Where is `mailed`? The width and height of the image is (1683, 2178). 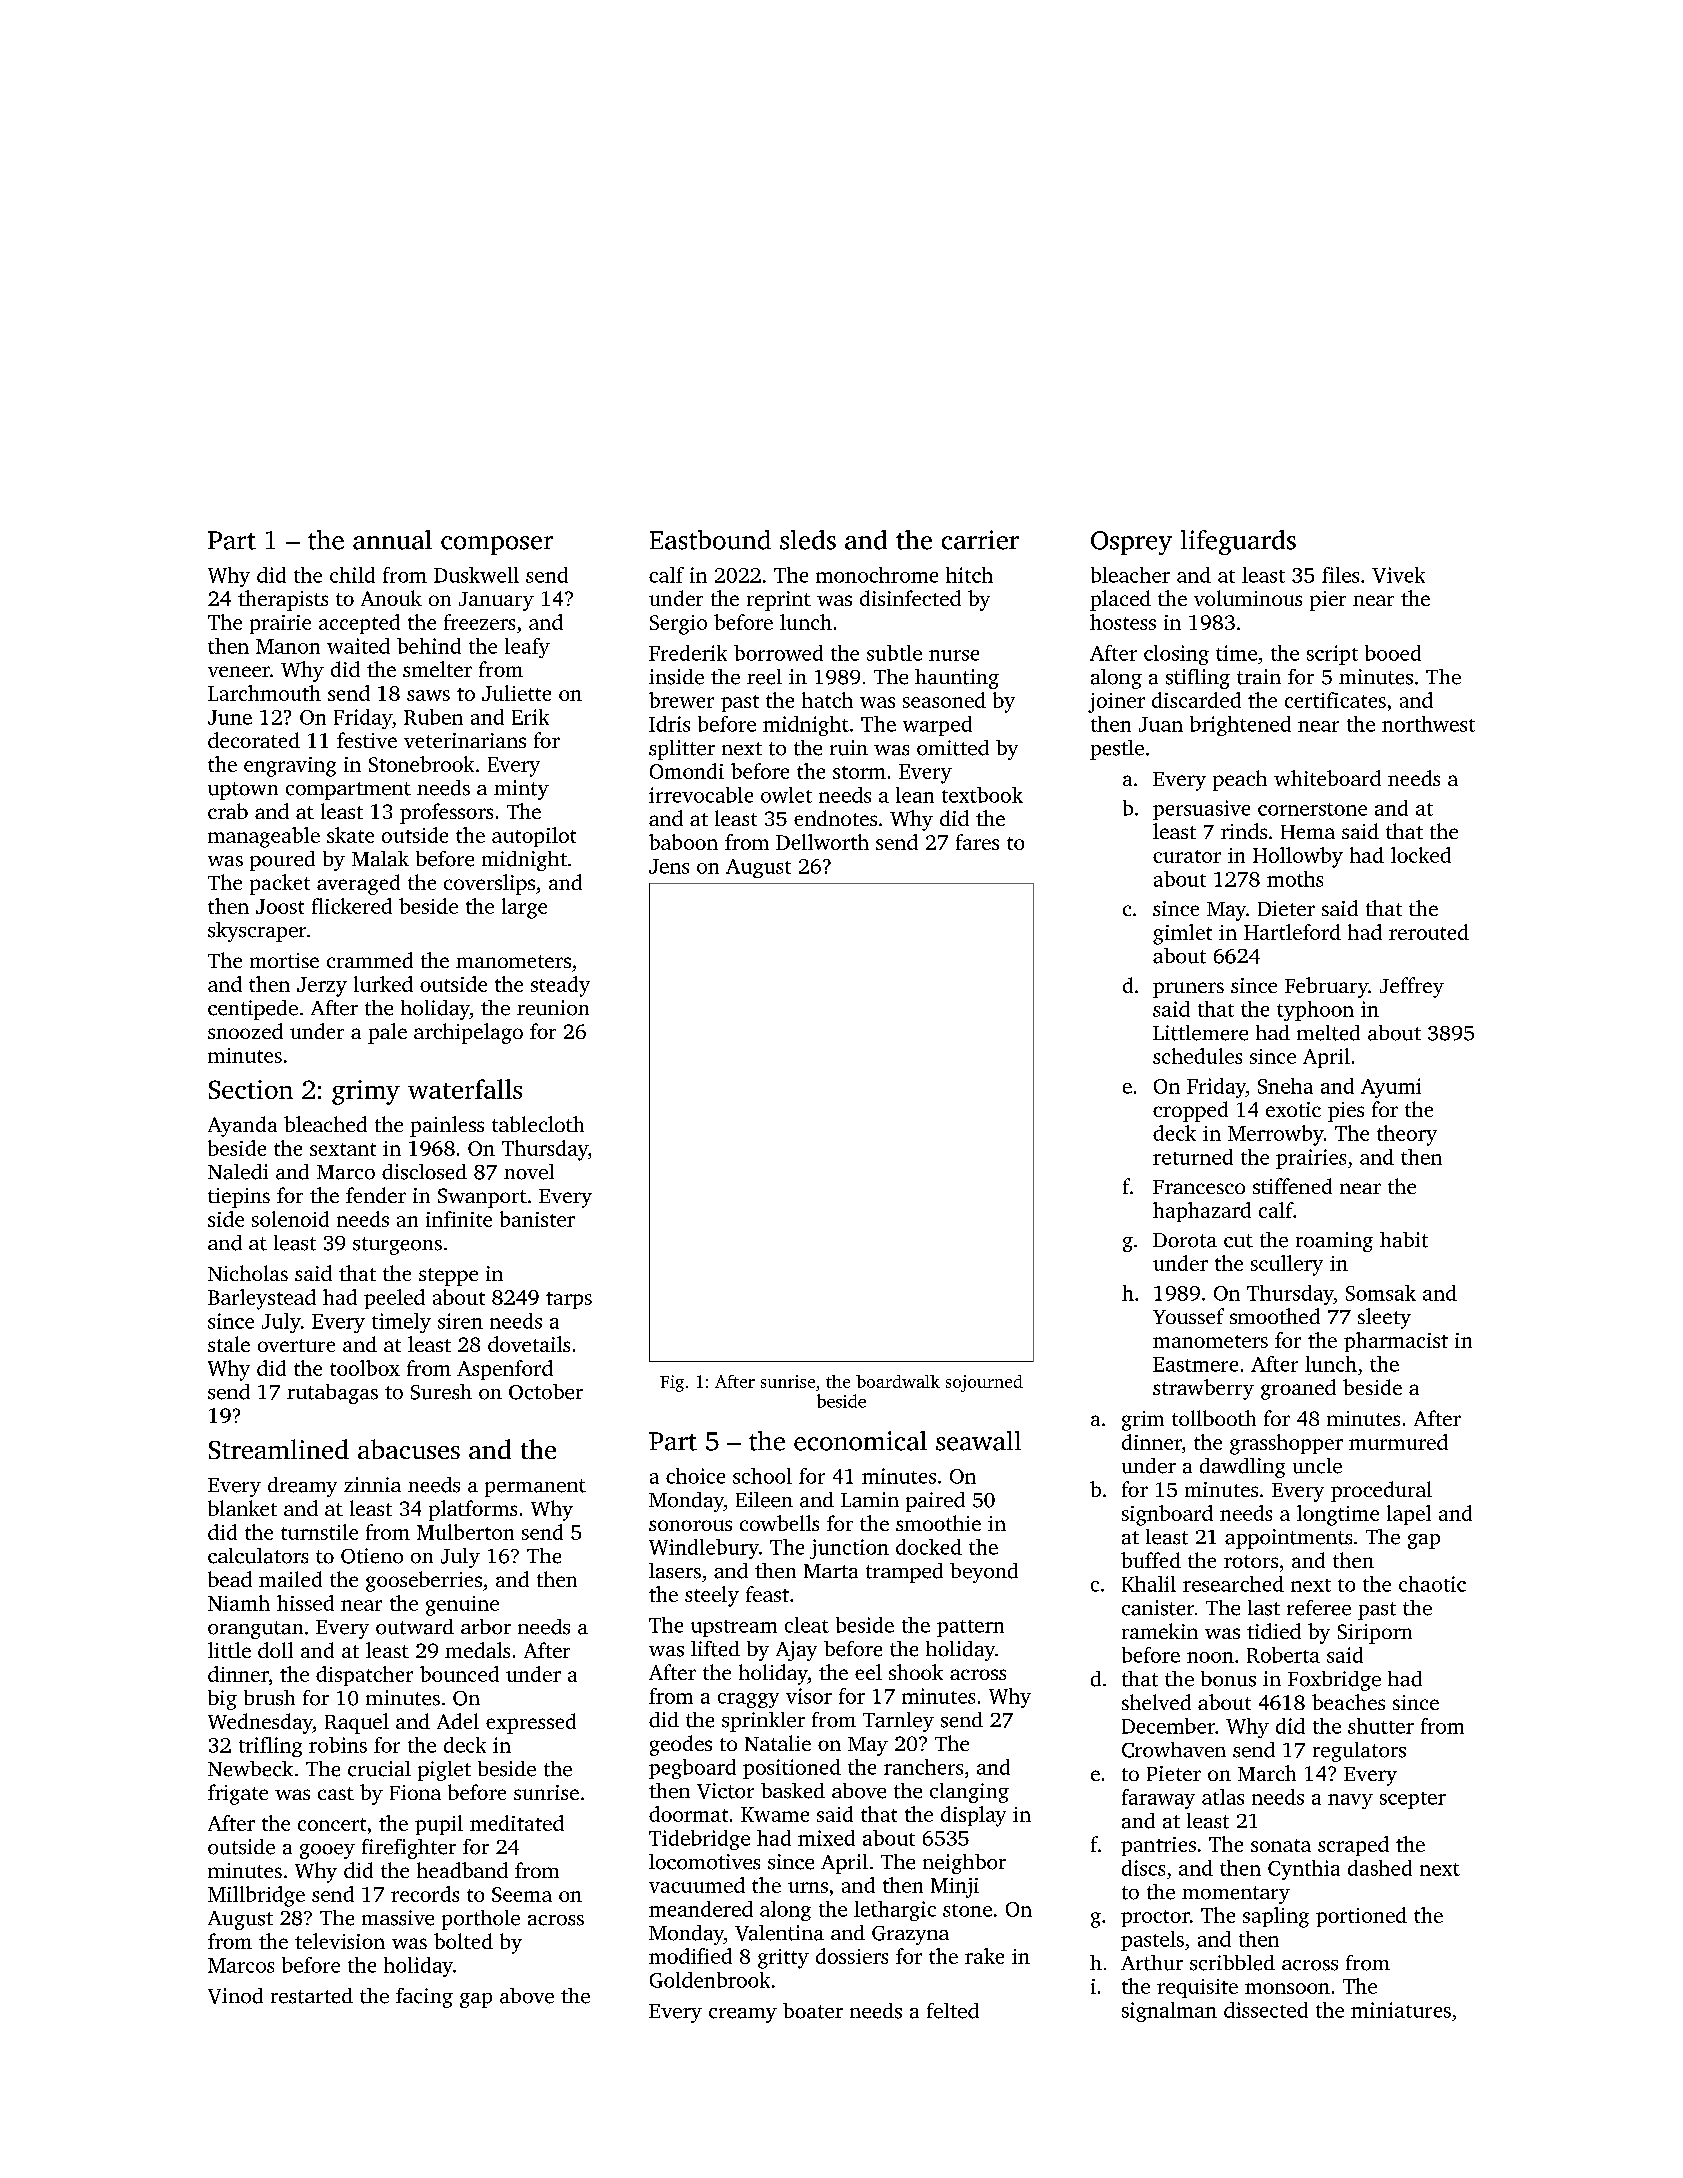
mailed is located at coordinates (290, 1579).
